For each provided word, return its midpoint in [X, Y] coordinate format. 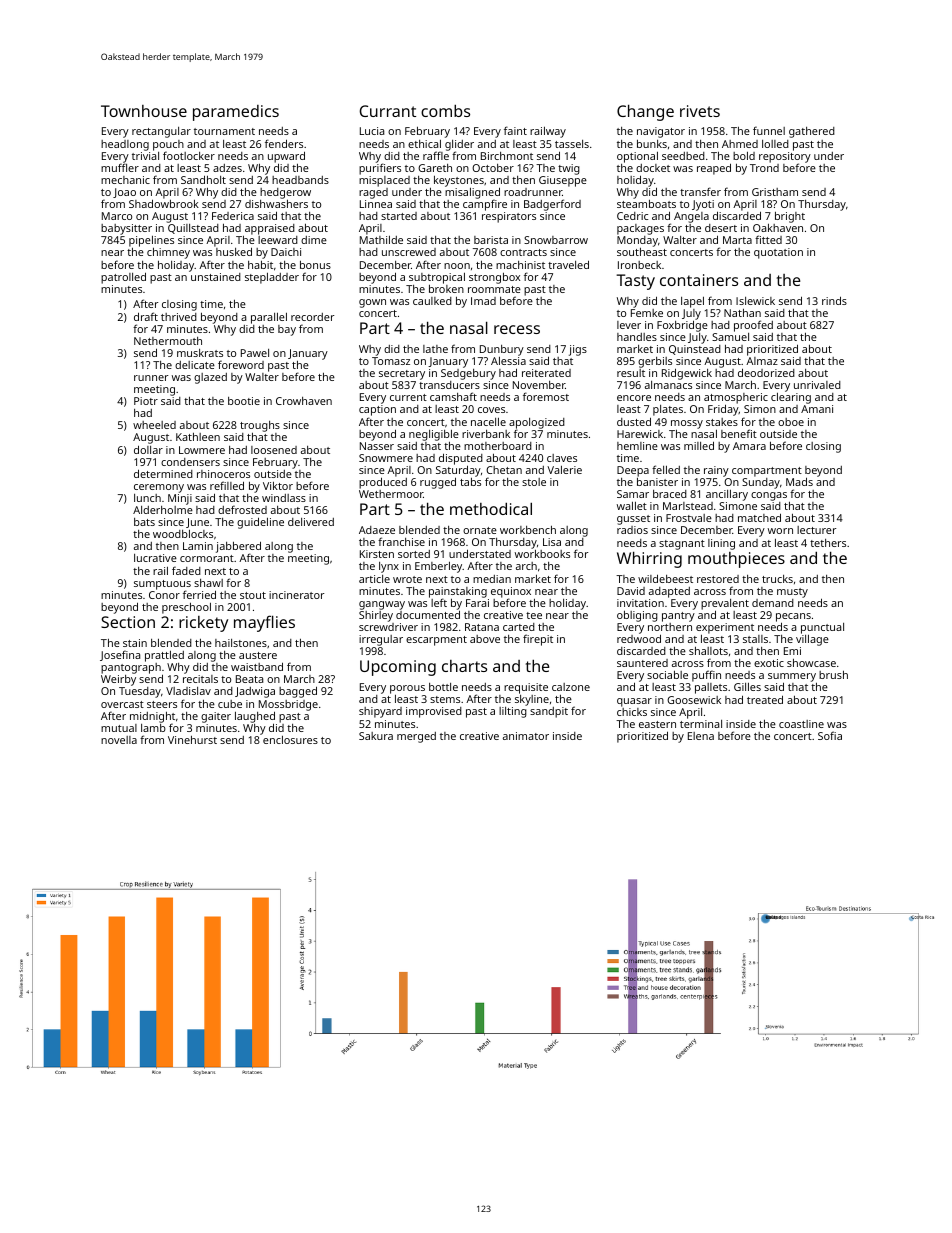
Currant [387, 111]
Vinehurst [192, 739]
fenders [284, 143]
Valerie [564, 469]
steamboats [646, 204]
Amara [749, 446]
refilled [227, 485]
